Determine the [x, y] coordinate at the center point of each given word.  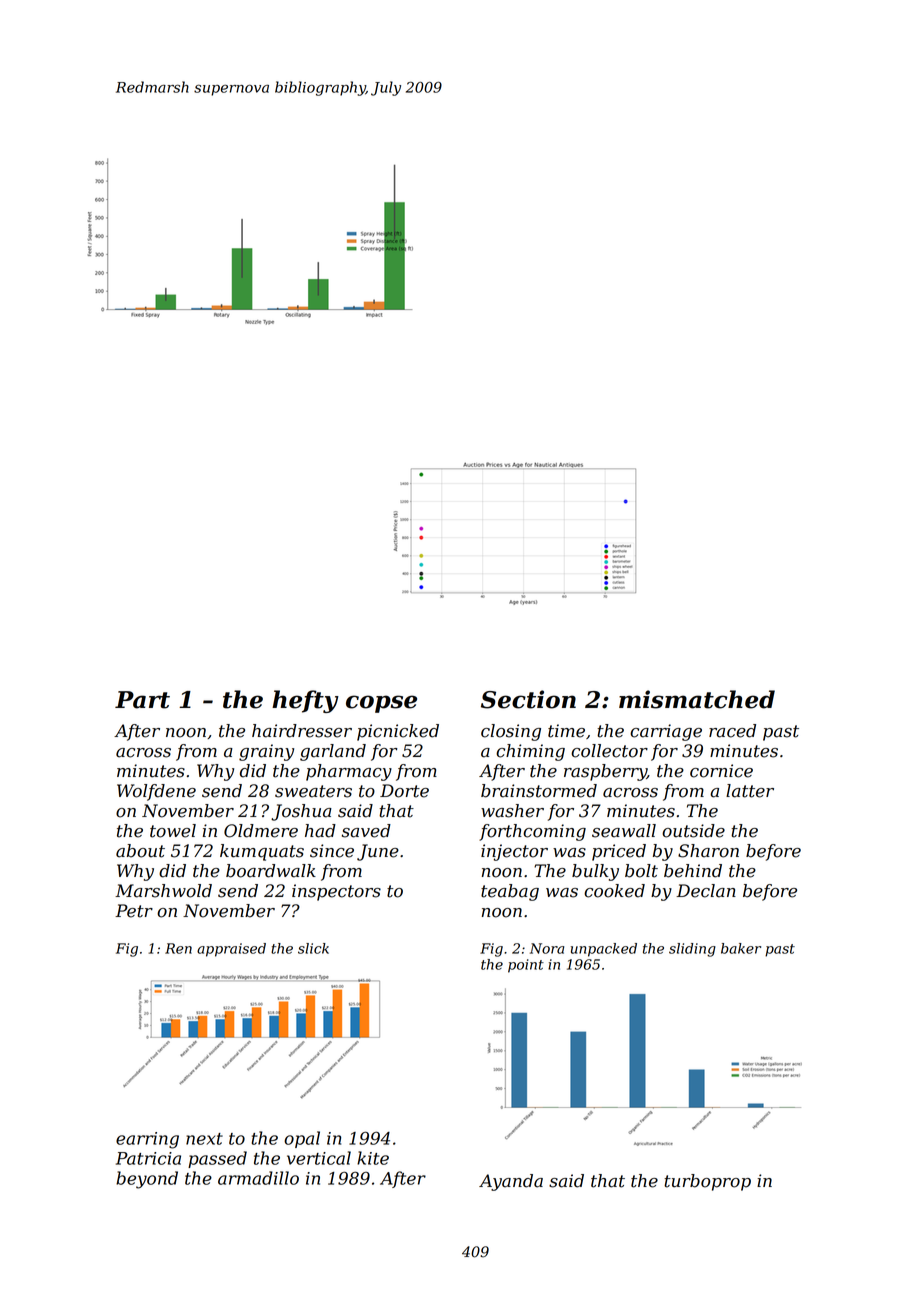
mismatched [697, 699]
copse [381, 704]
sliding [692, 950]
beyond [147, 1180]
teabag [510, 892]
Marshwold [163, 891]
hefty [305, 701]
